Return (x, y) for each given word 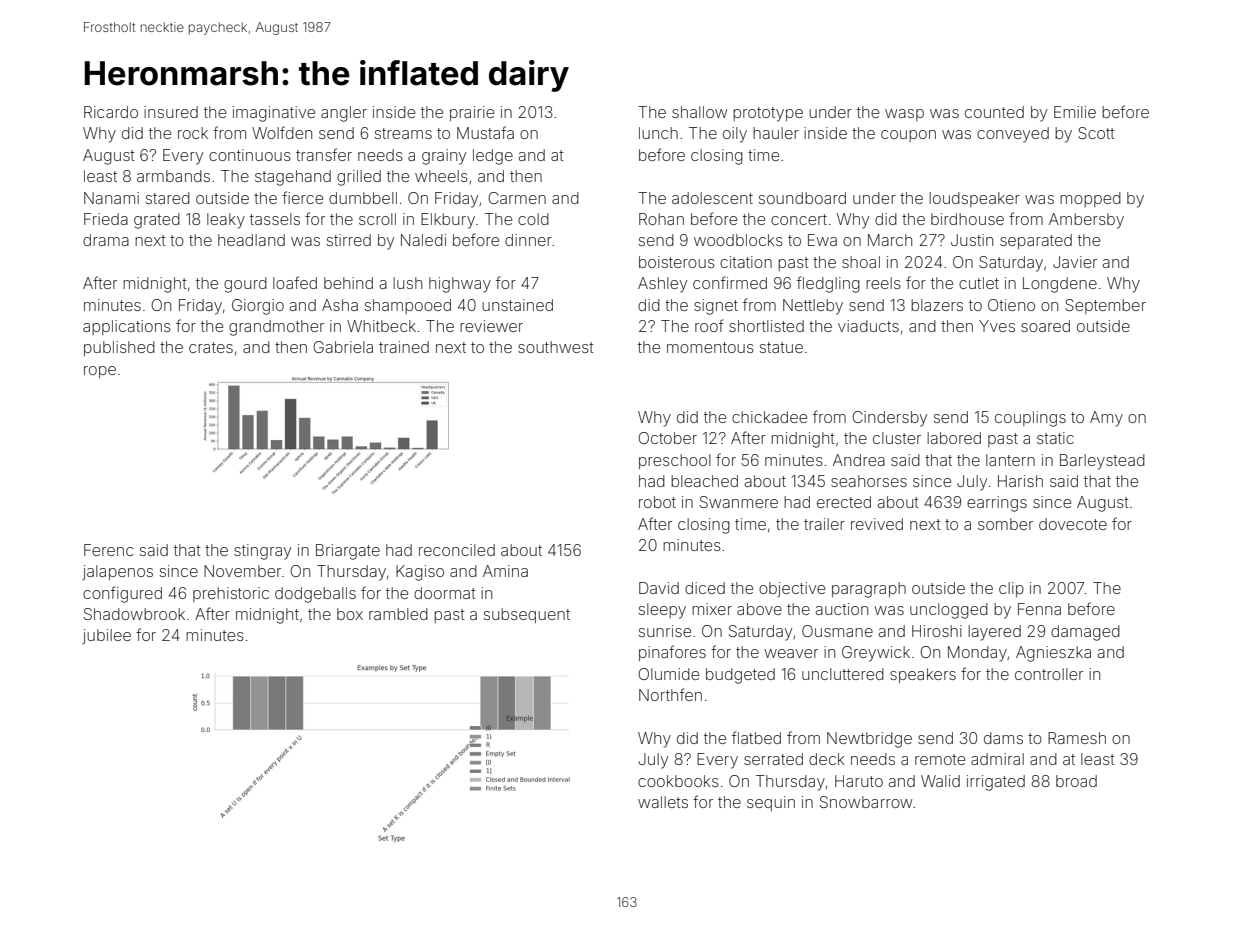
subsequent (527, 615)
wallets (663, 802)
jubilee (107, 636)
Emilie (1075, 112)
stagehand (293, 178)
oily (735, 135)
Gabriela (343, 347)
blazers (937, 305)
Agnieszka (1053, 654)
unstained (517, 305)
